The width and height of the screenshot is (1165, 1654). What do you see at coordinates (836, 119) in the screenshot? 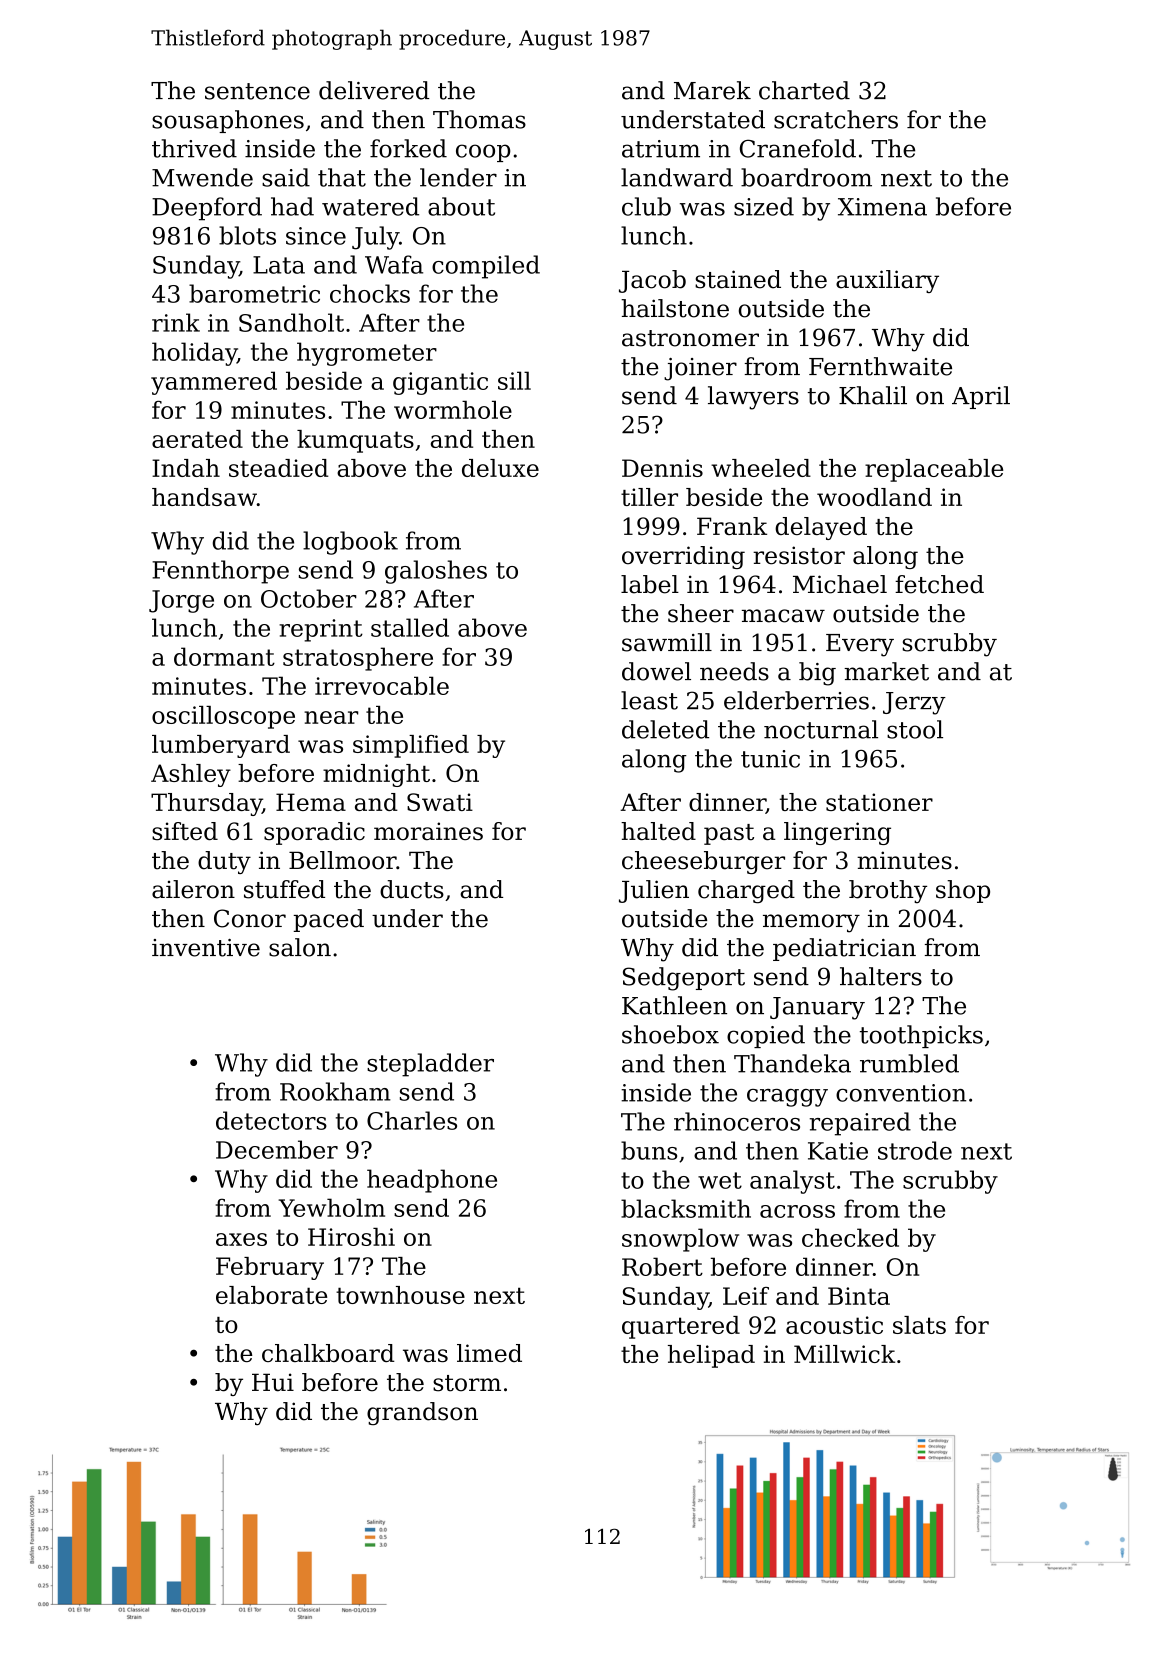
I see `scratchers` at bounding box center [836, 119].
